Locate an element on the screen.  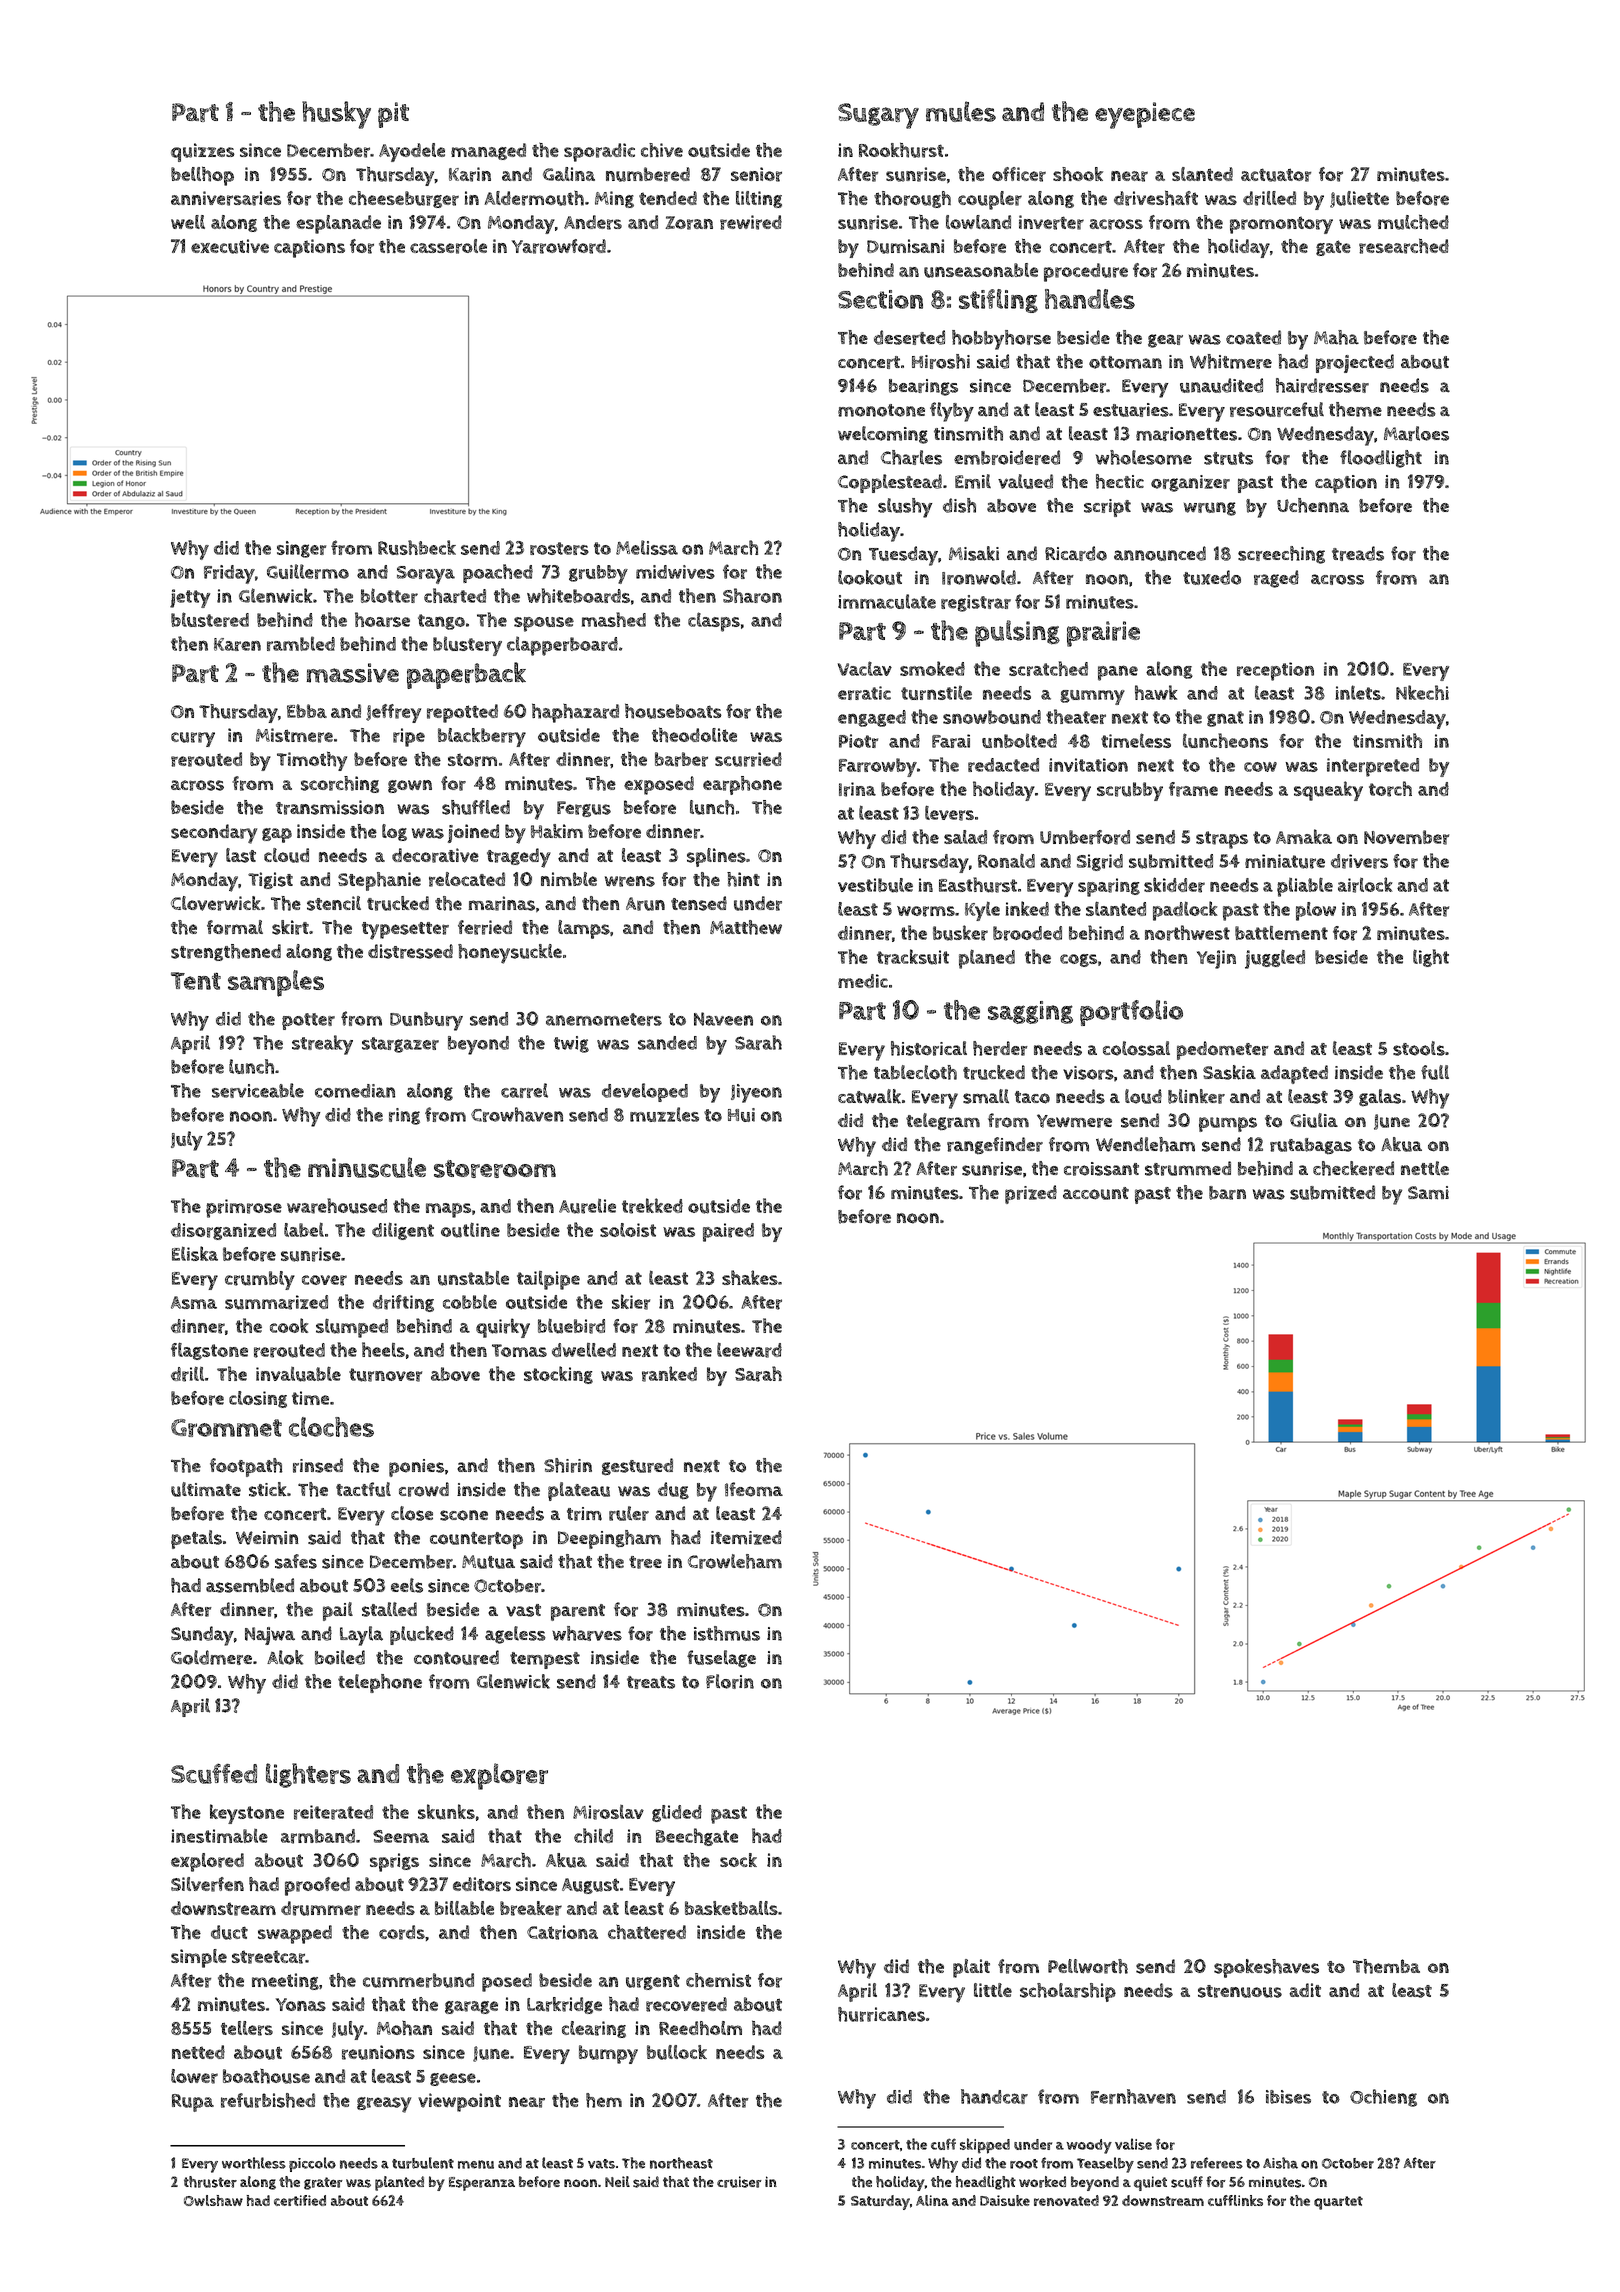
registrar is located at coordinates (976, 603).
